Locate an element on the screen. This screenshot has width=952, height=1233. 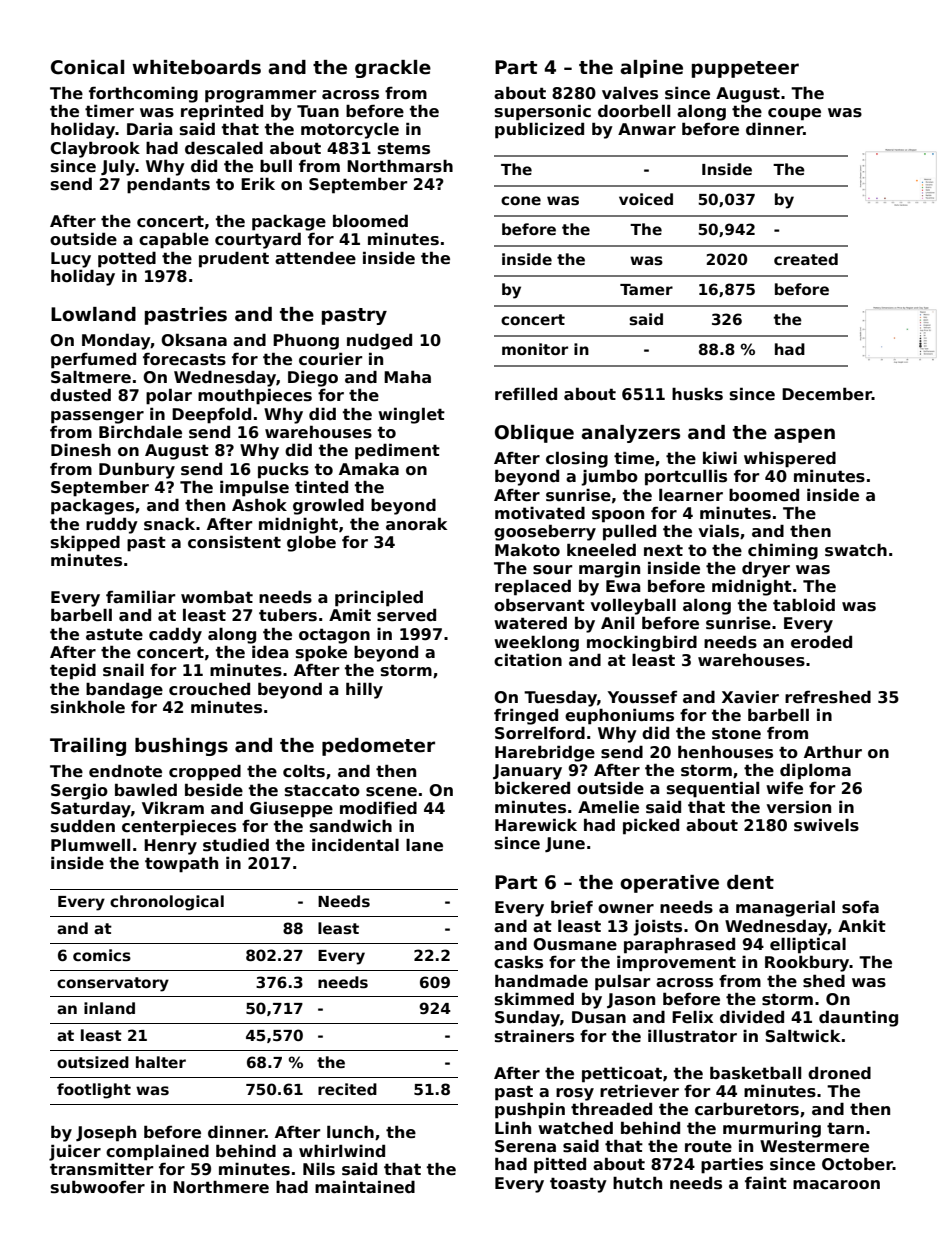
dusted is located at coordinates (80, 395).
